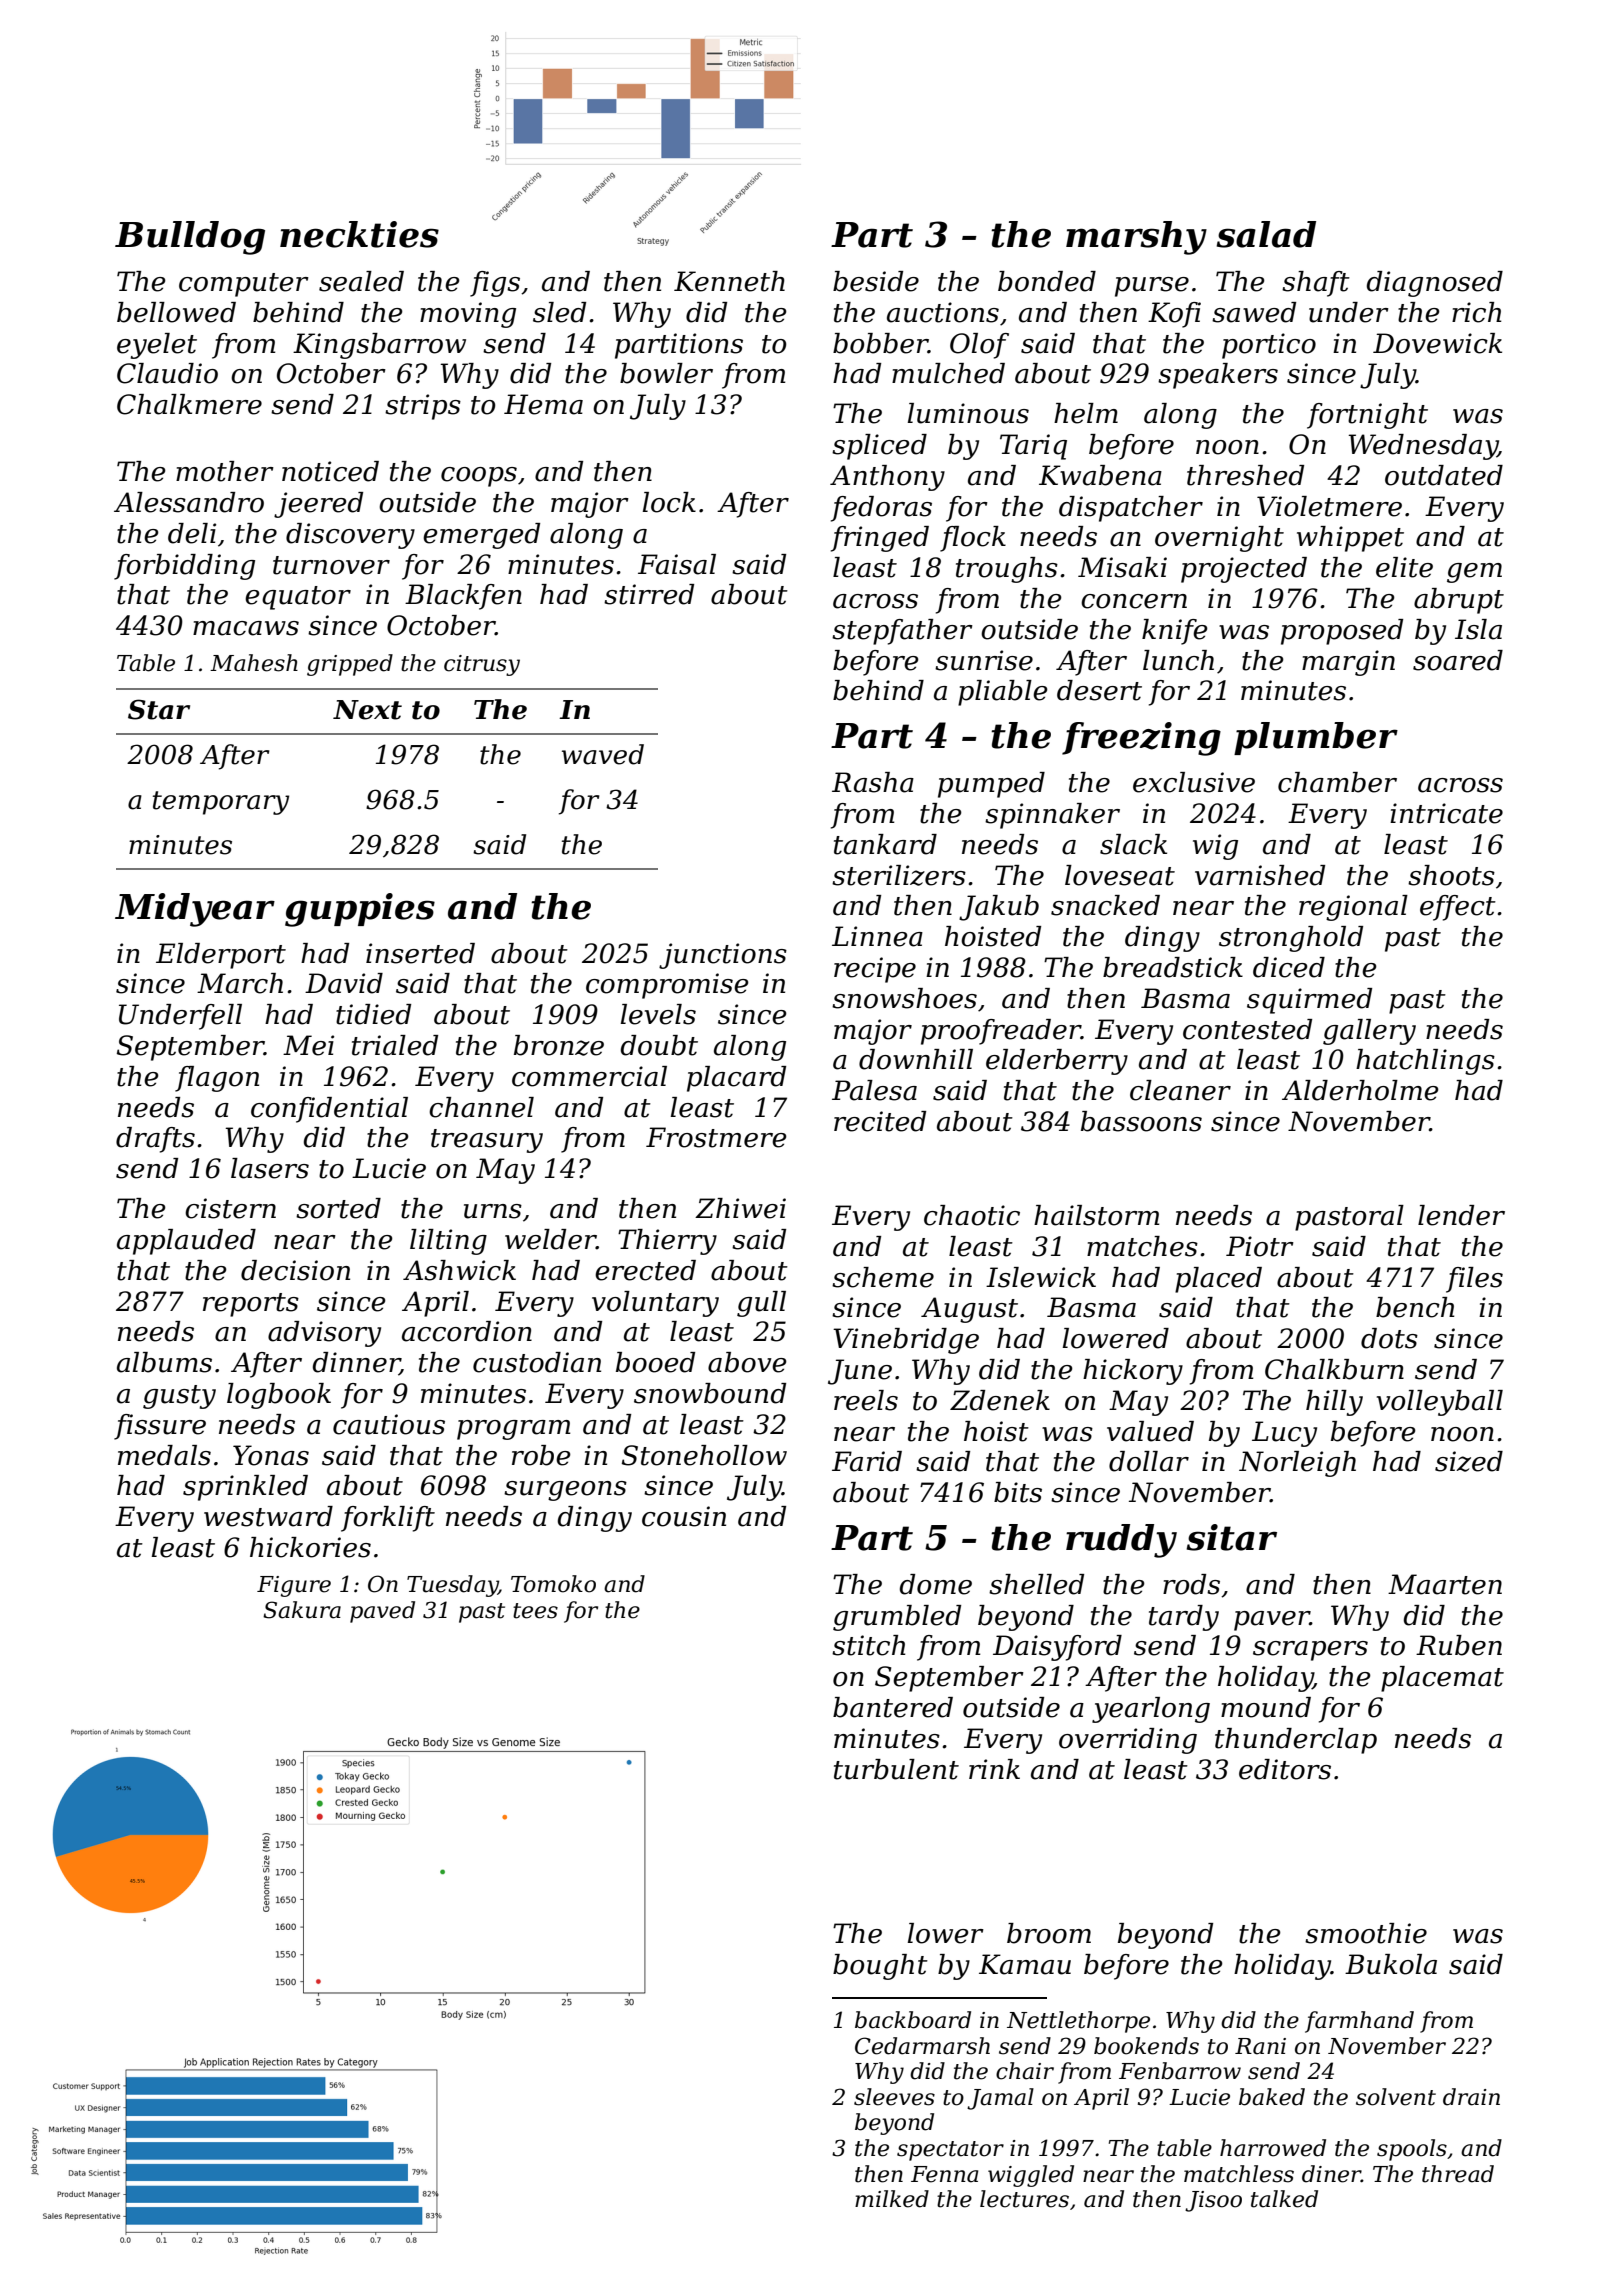  What do you see at coordinates (1284, 2199) in the image?
I see `talked` at bounding box center [1284, 2199].
